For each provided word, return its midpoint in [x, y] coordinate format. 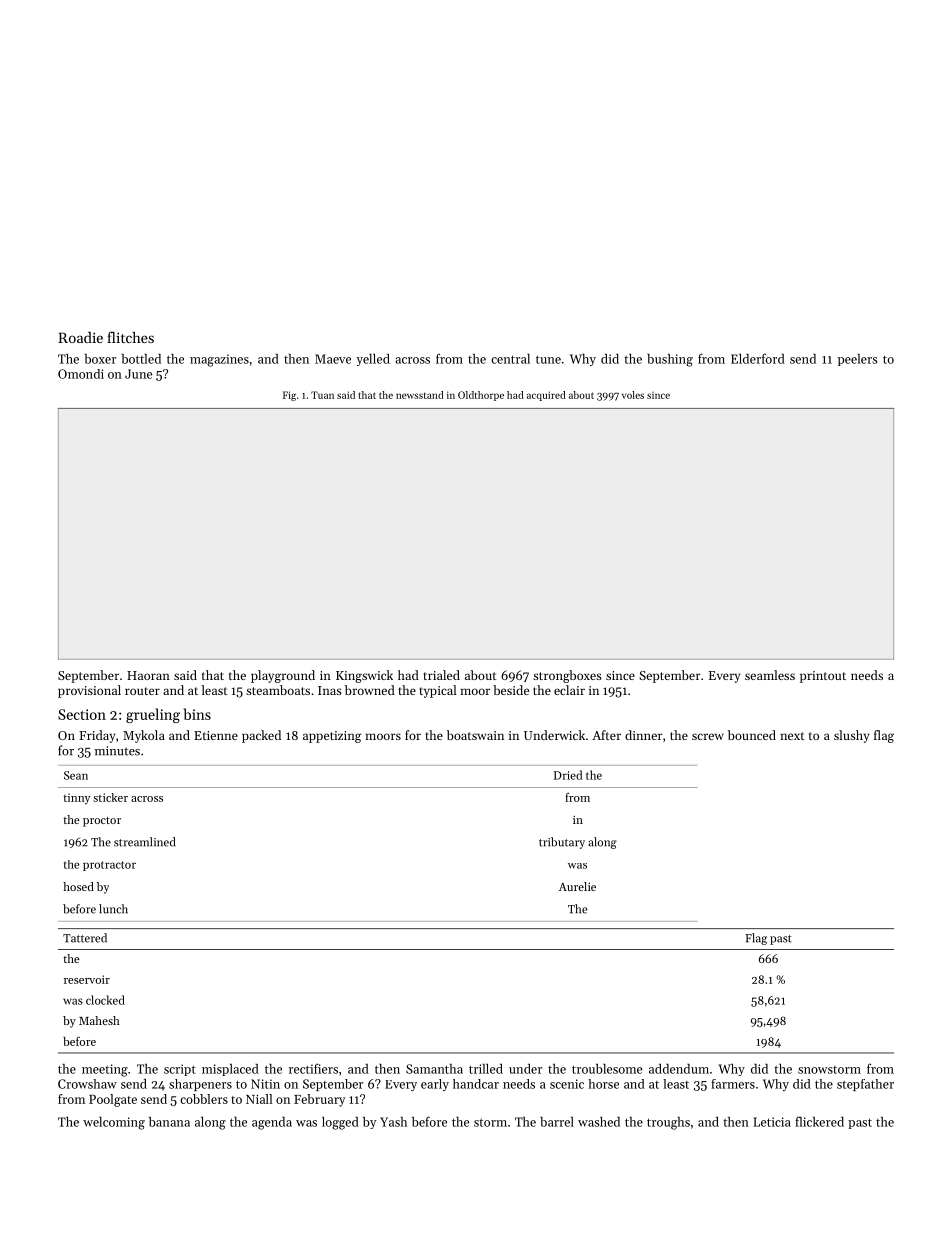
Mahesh [99, 1020]
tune [548, 359]
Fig [289, 396]
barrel [557, 1122]
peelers [858, 360]
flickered [819, 1121]
